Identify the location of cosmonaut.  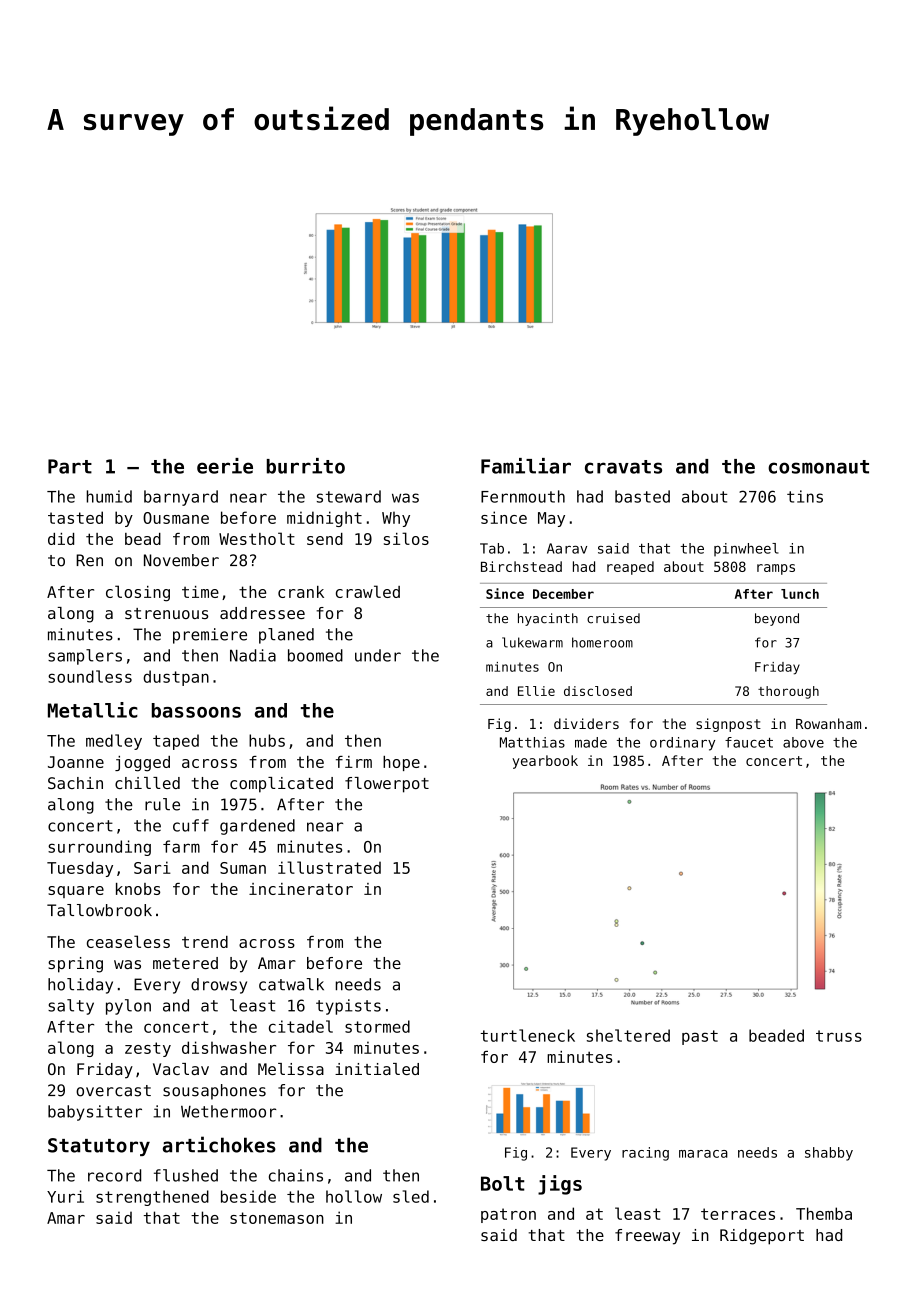
(818, 467).
